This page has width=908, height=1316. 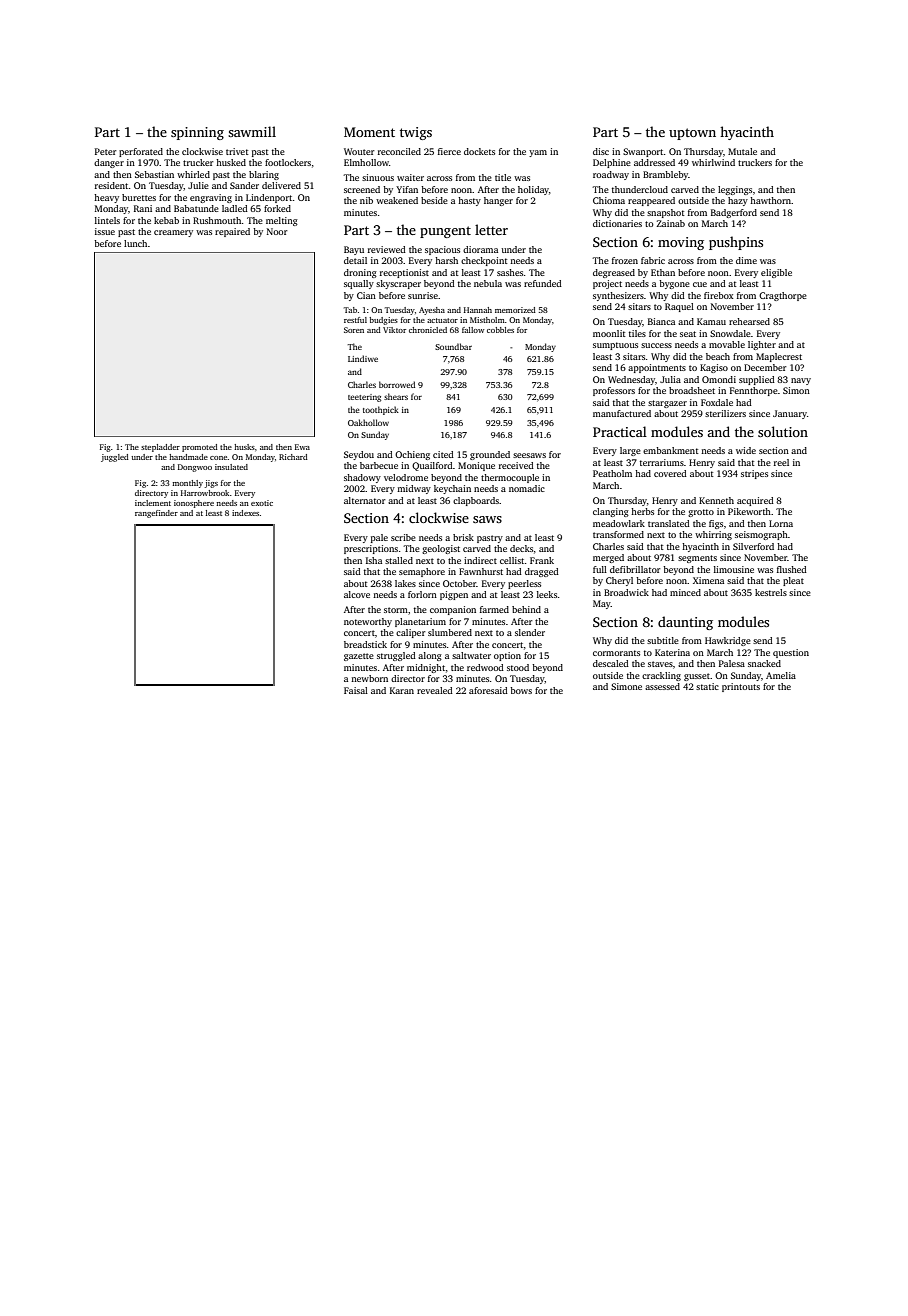 I want to click on uptown, so click(x=692, y=134).
